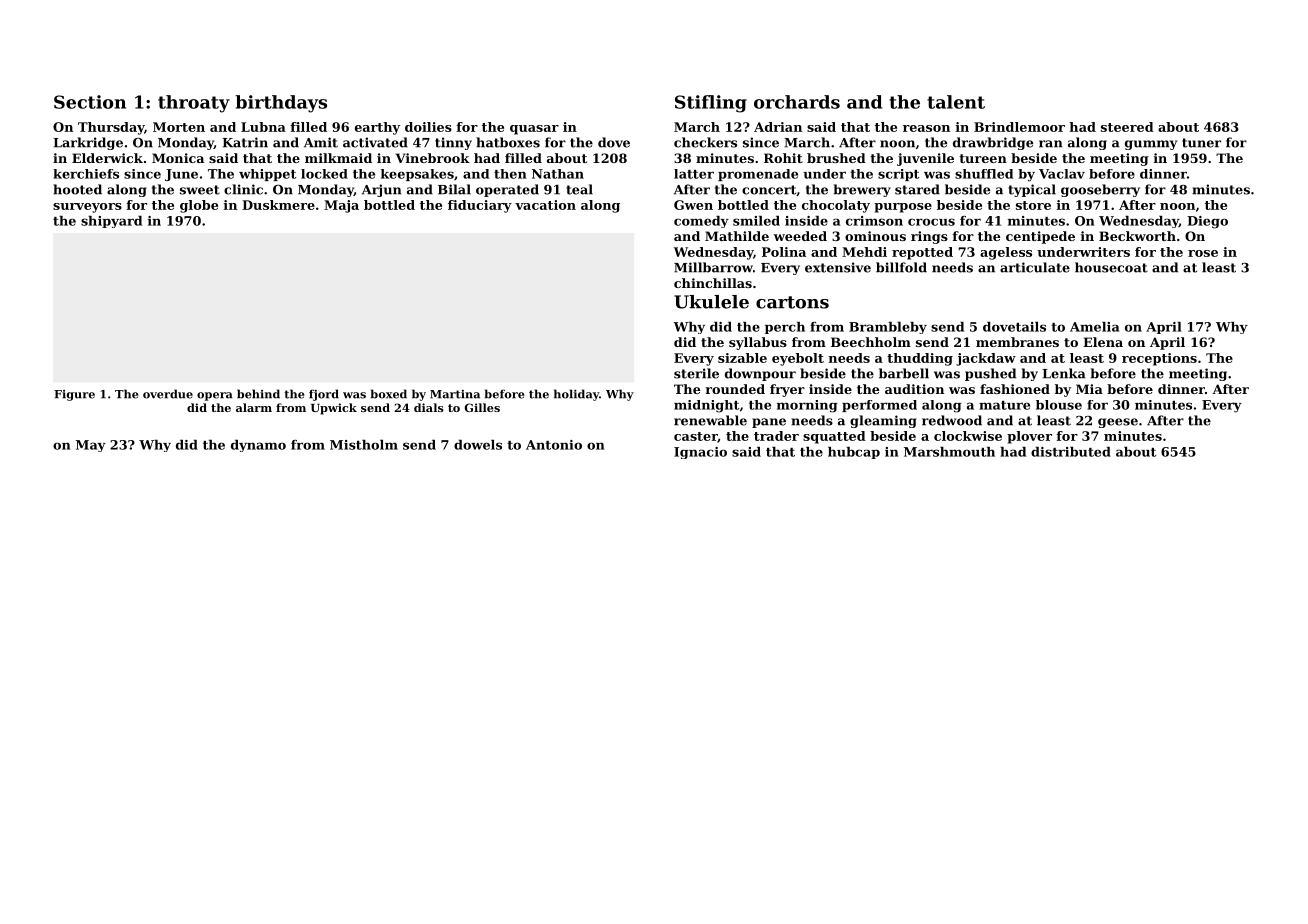 The image size is (1308, 924). I want to click on store, so click(1033, 205).
